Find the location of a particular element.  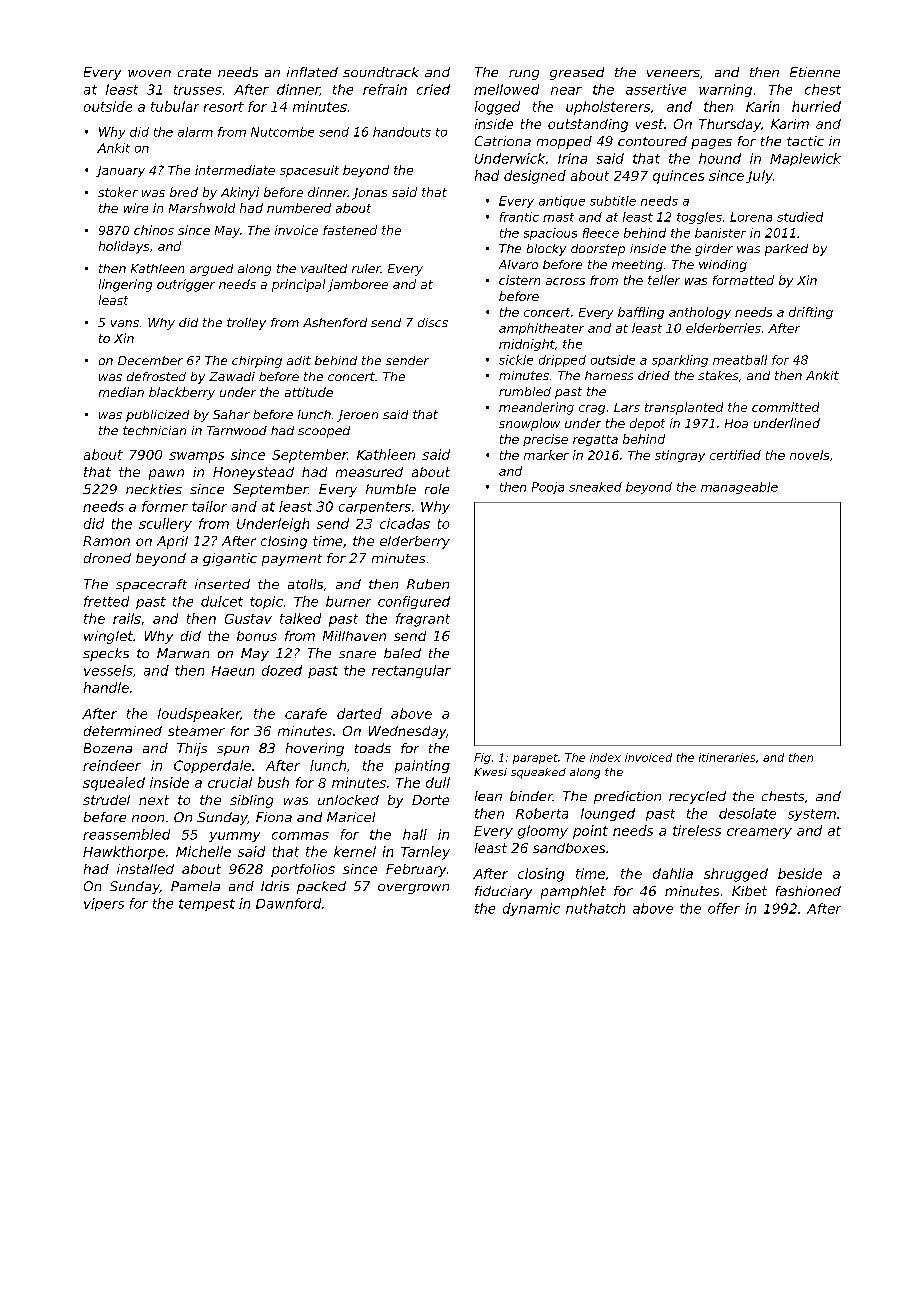

bred is located at coordinates (184, 192).
